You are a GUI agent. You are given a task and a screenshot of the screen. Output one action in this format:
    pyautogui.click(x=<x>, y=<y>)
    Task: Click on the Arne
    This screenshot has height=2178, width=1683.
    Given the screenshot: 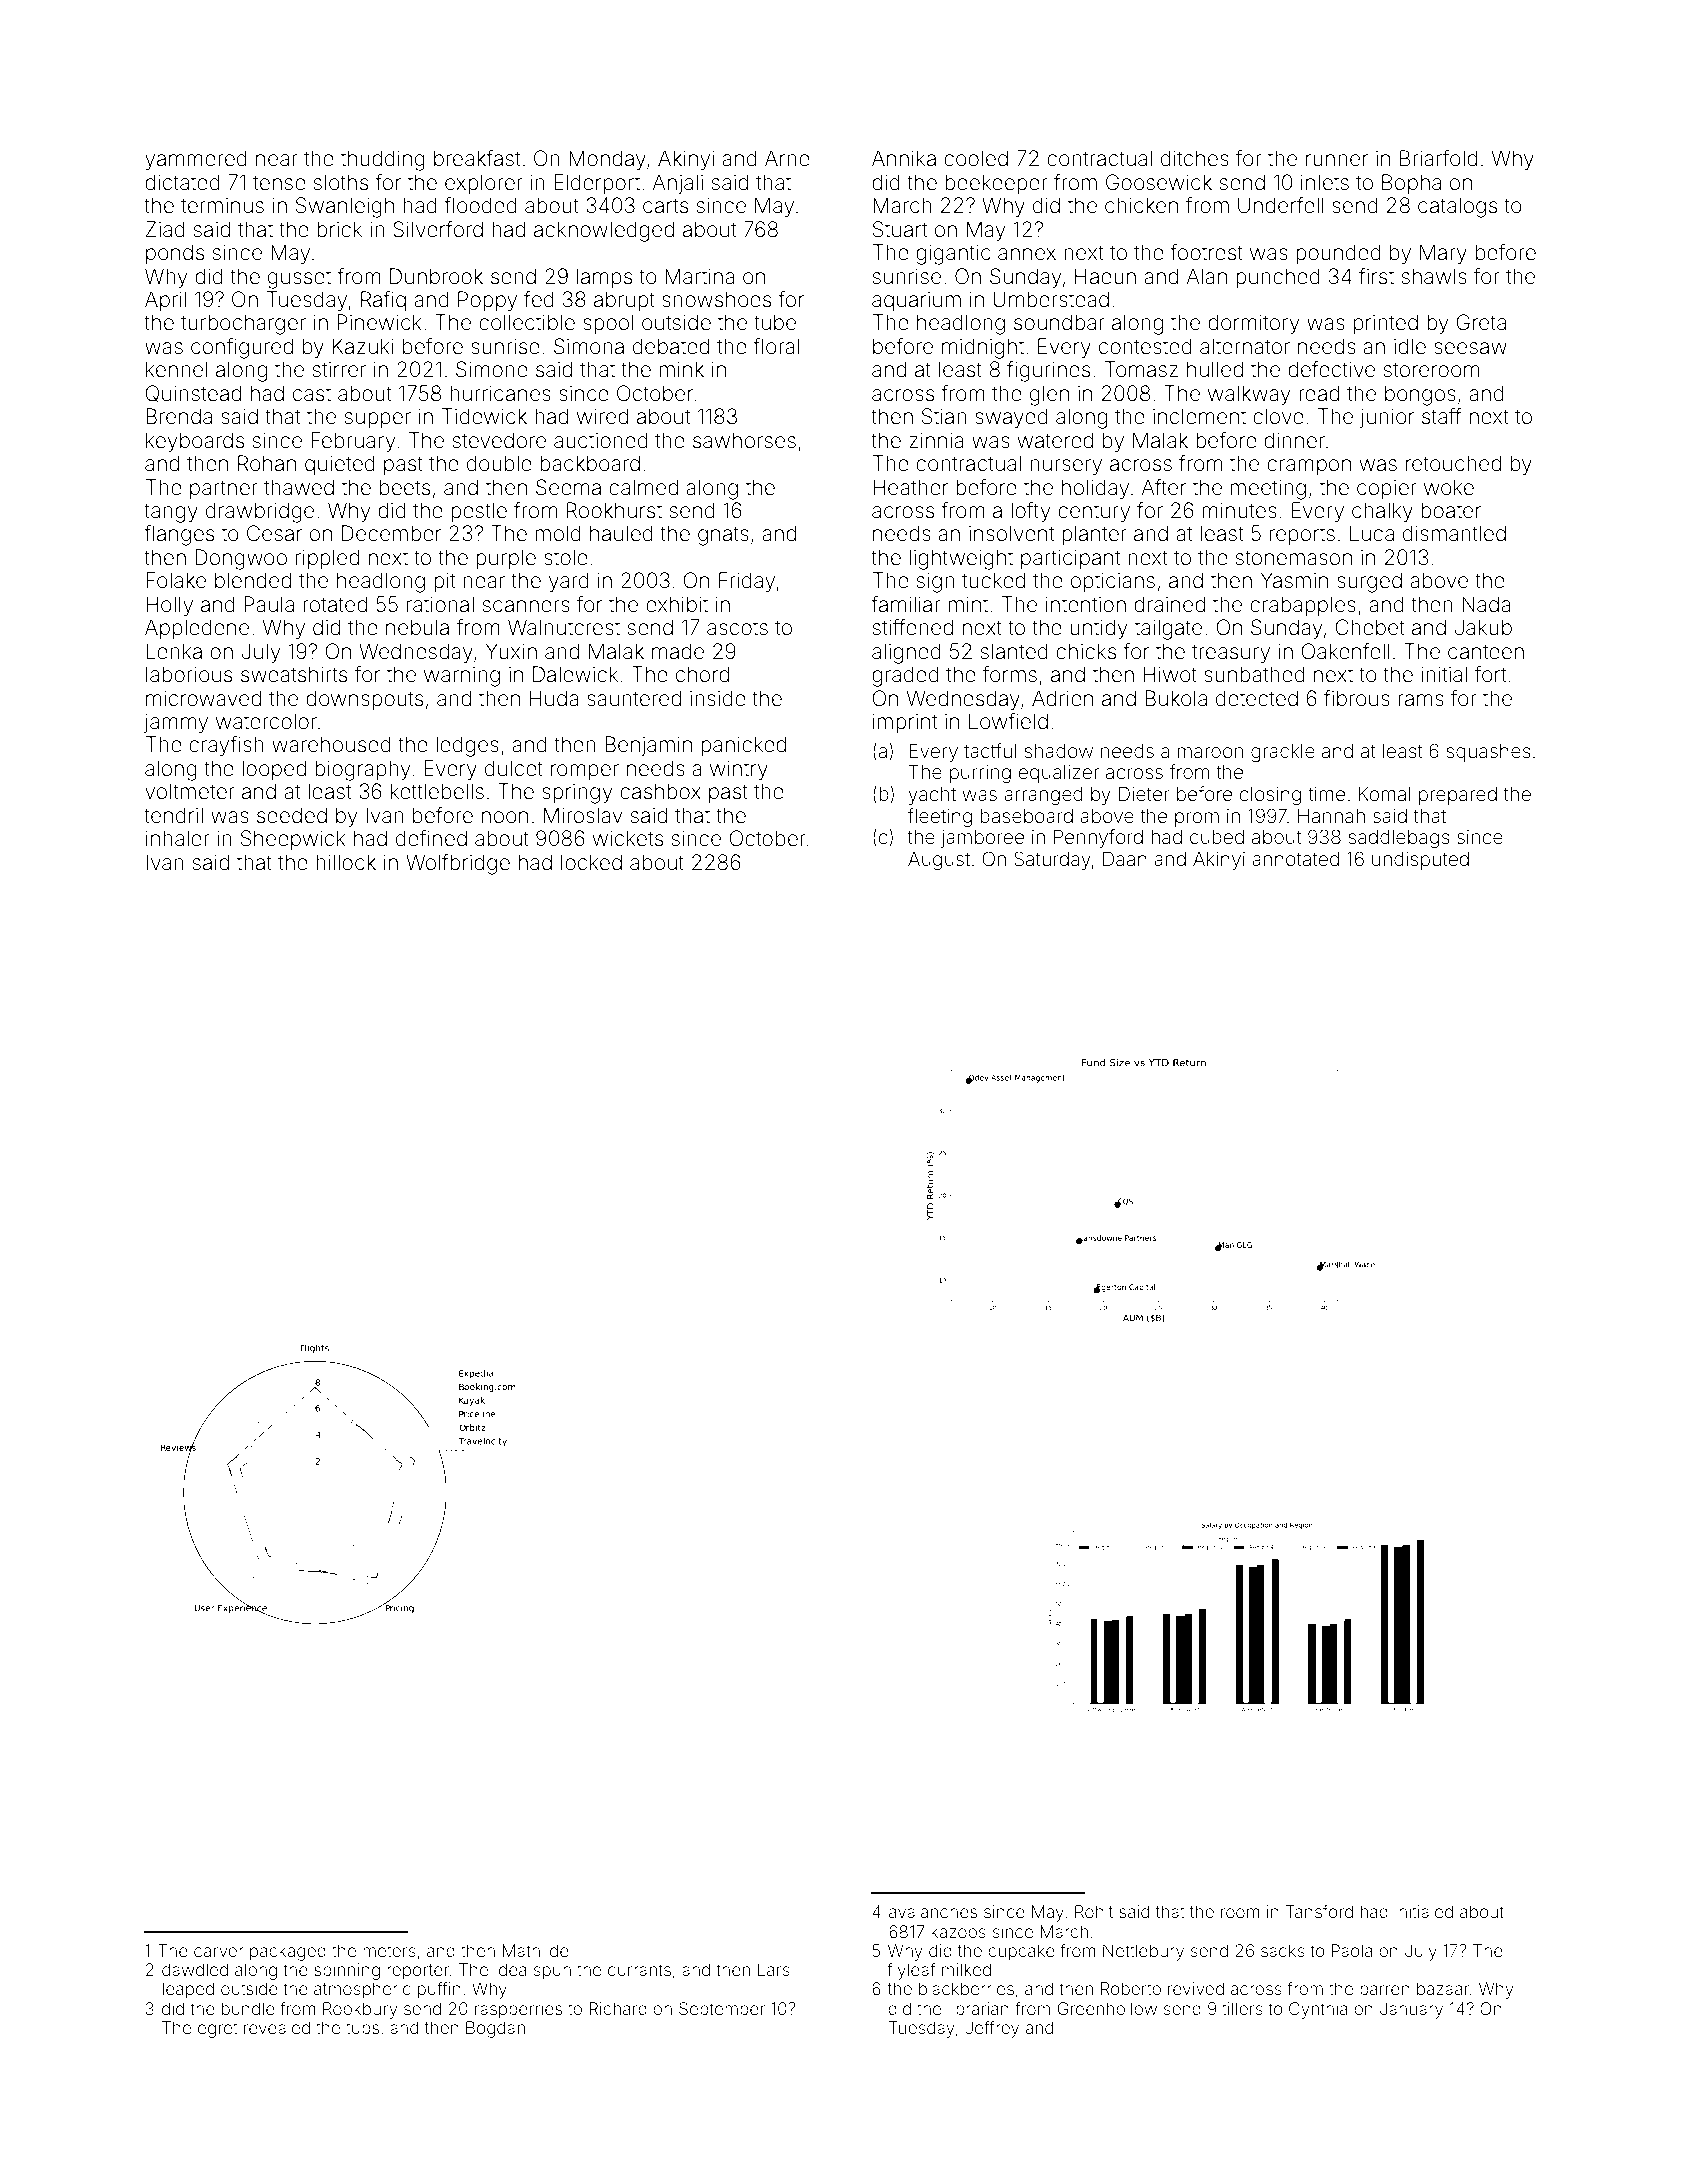 What is the action you would take?
    pyautogui.click(x=787, y=158)
